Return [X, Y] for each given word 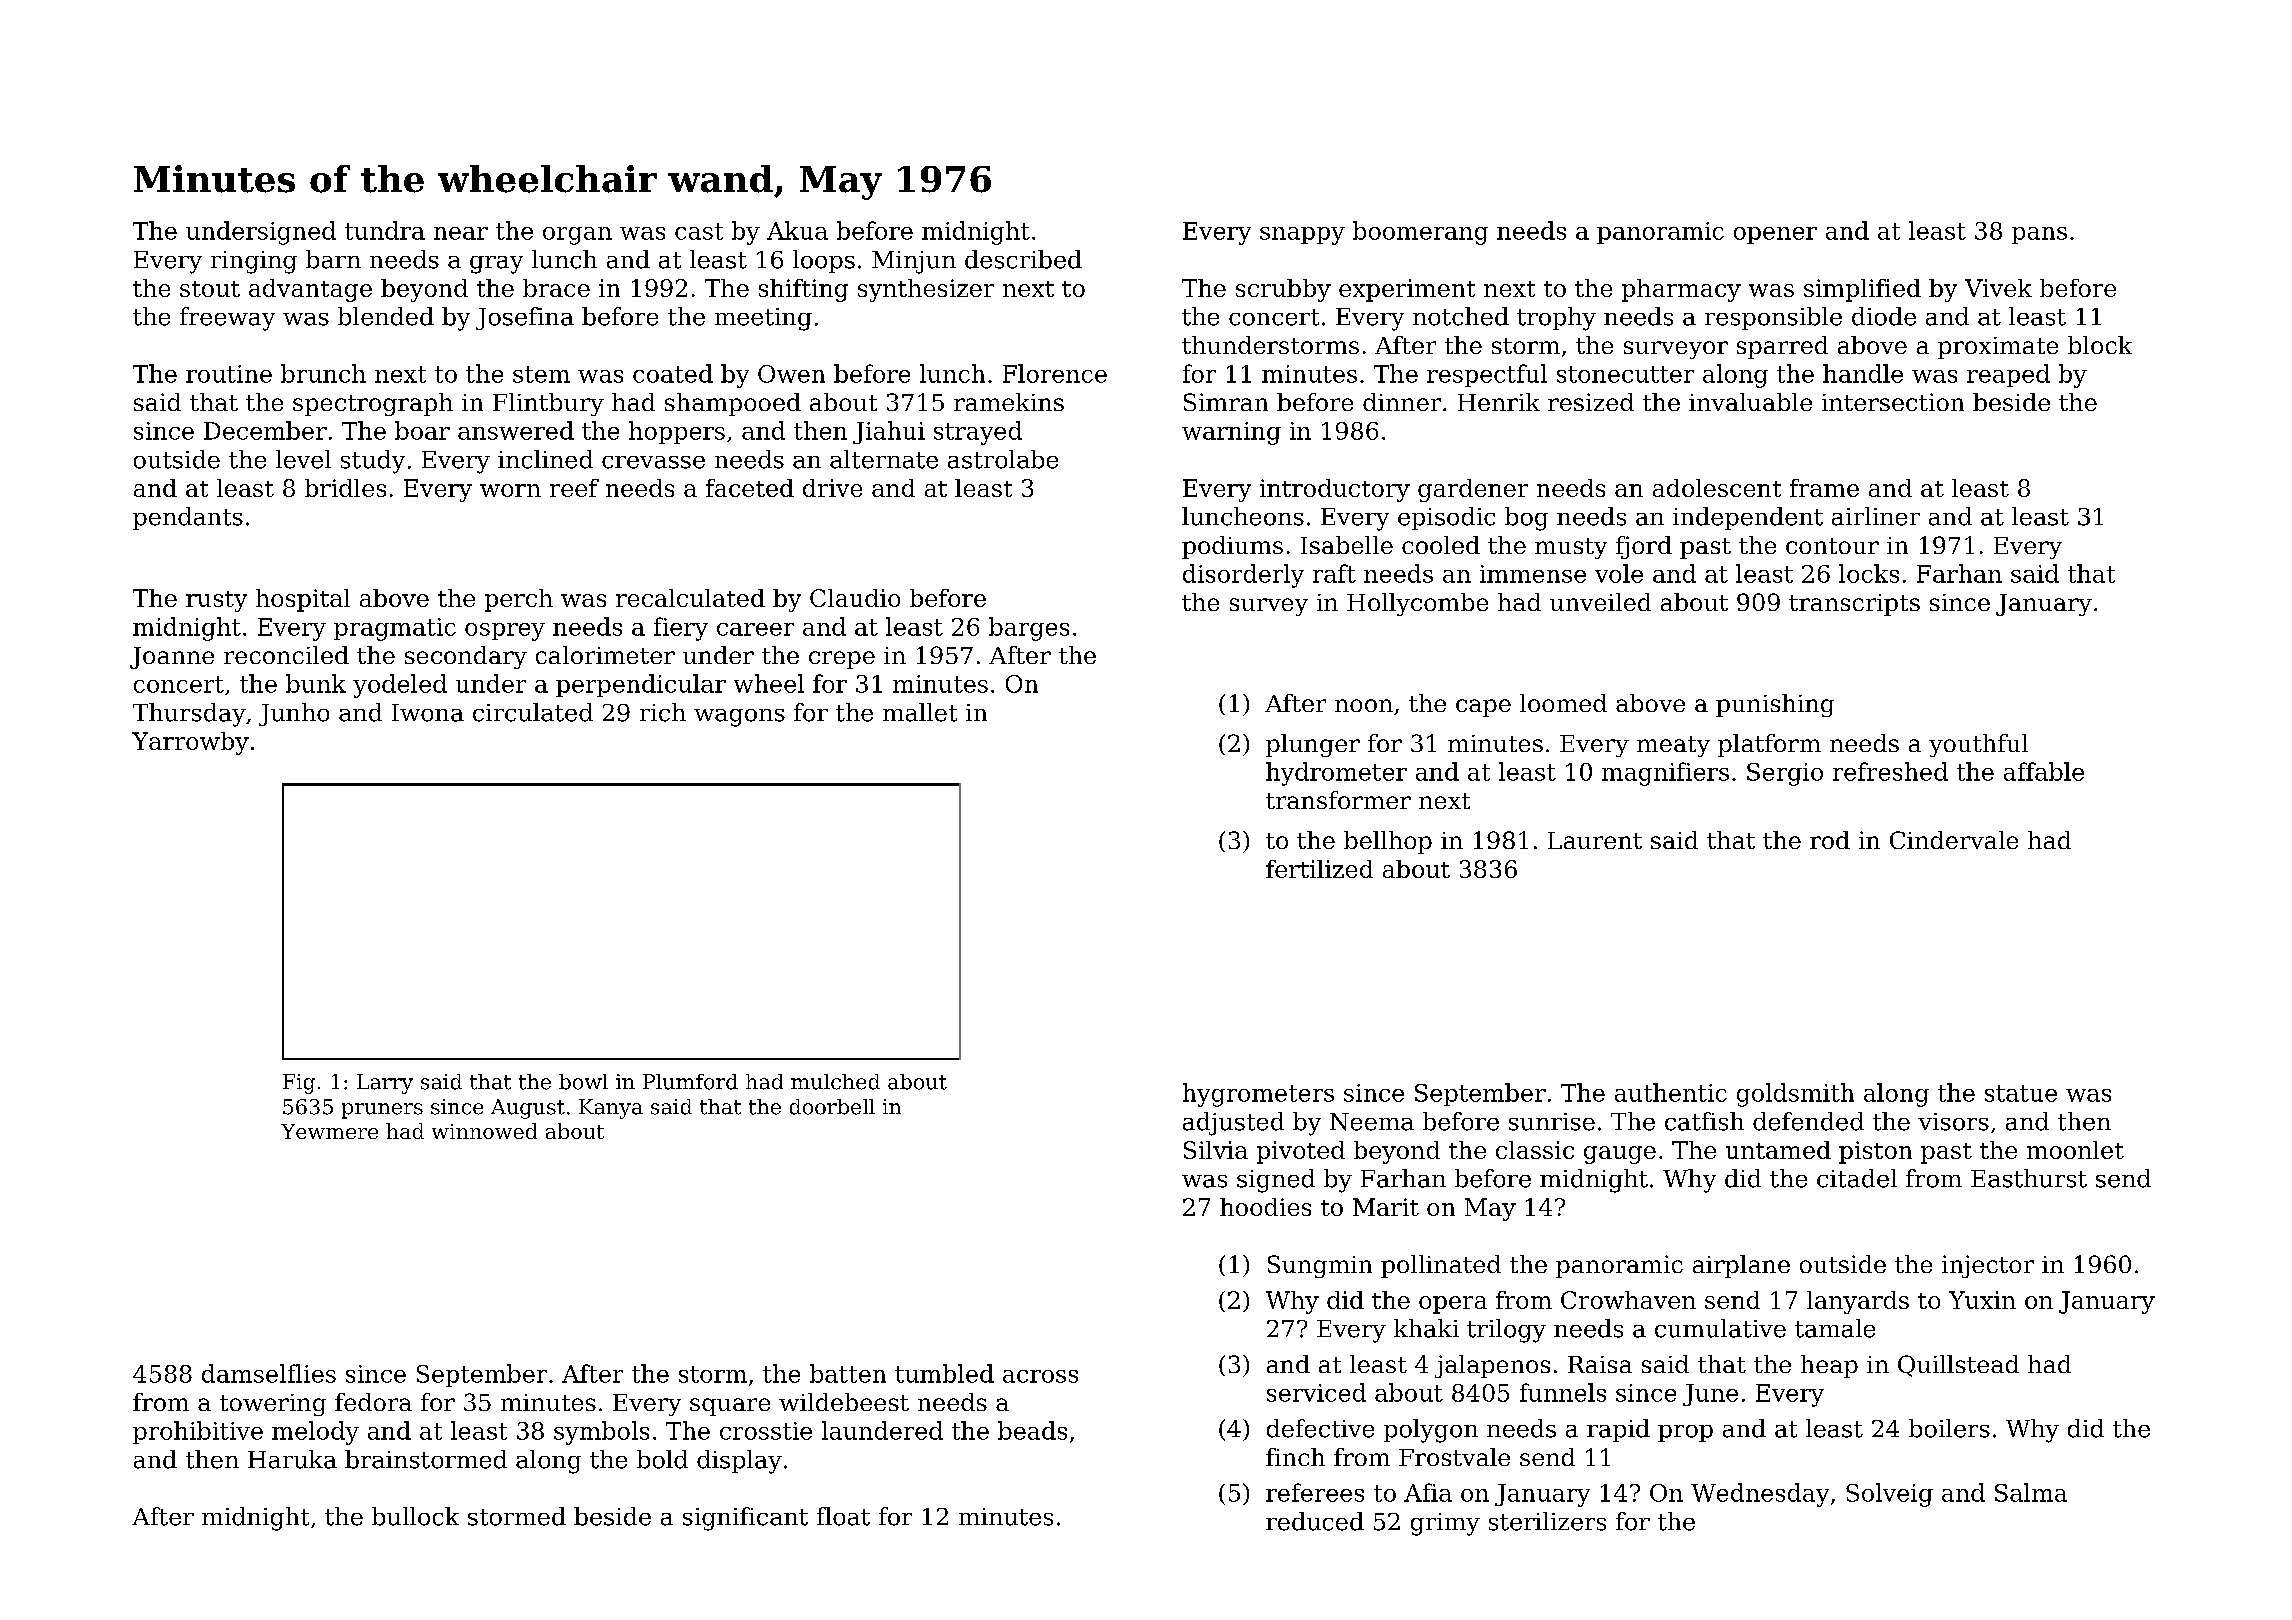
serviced [1316, 1392]
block [2100, 345]
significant [745, 1519]
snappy [1302, 236]
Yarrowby [190, 743]
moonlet [2075, 1150]
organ [577, 236]
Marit [1386, 1207]
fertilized [1319, 869]
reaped [2008, 375]
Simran [1226, 402]
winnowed [484, 1131]
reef [574, 488]
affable [2044, 771]
